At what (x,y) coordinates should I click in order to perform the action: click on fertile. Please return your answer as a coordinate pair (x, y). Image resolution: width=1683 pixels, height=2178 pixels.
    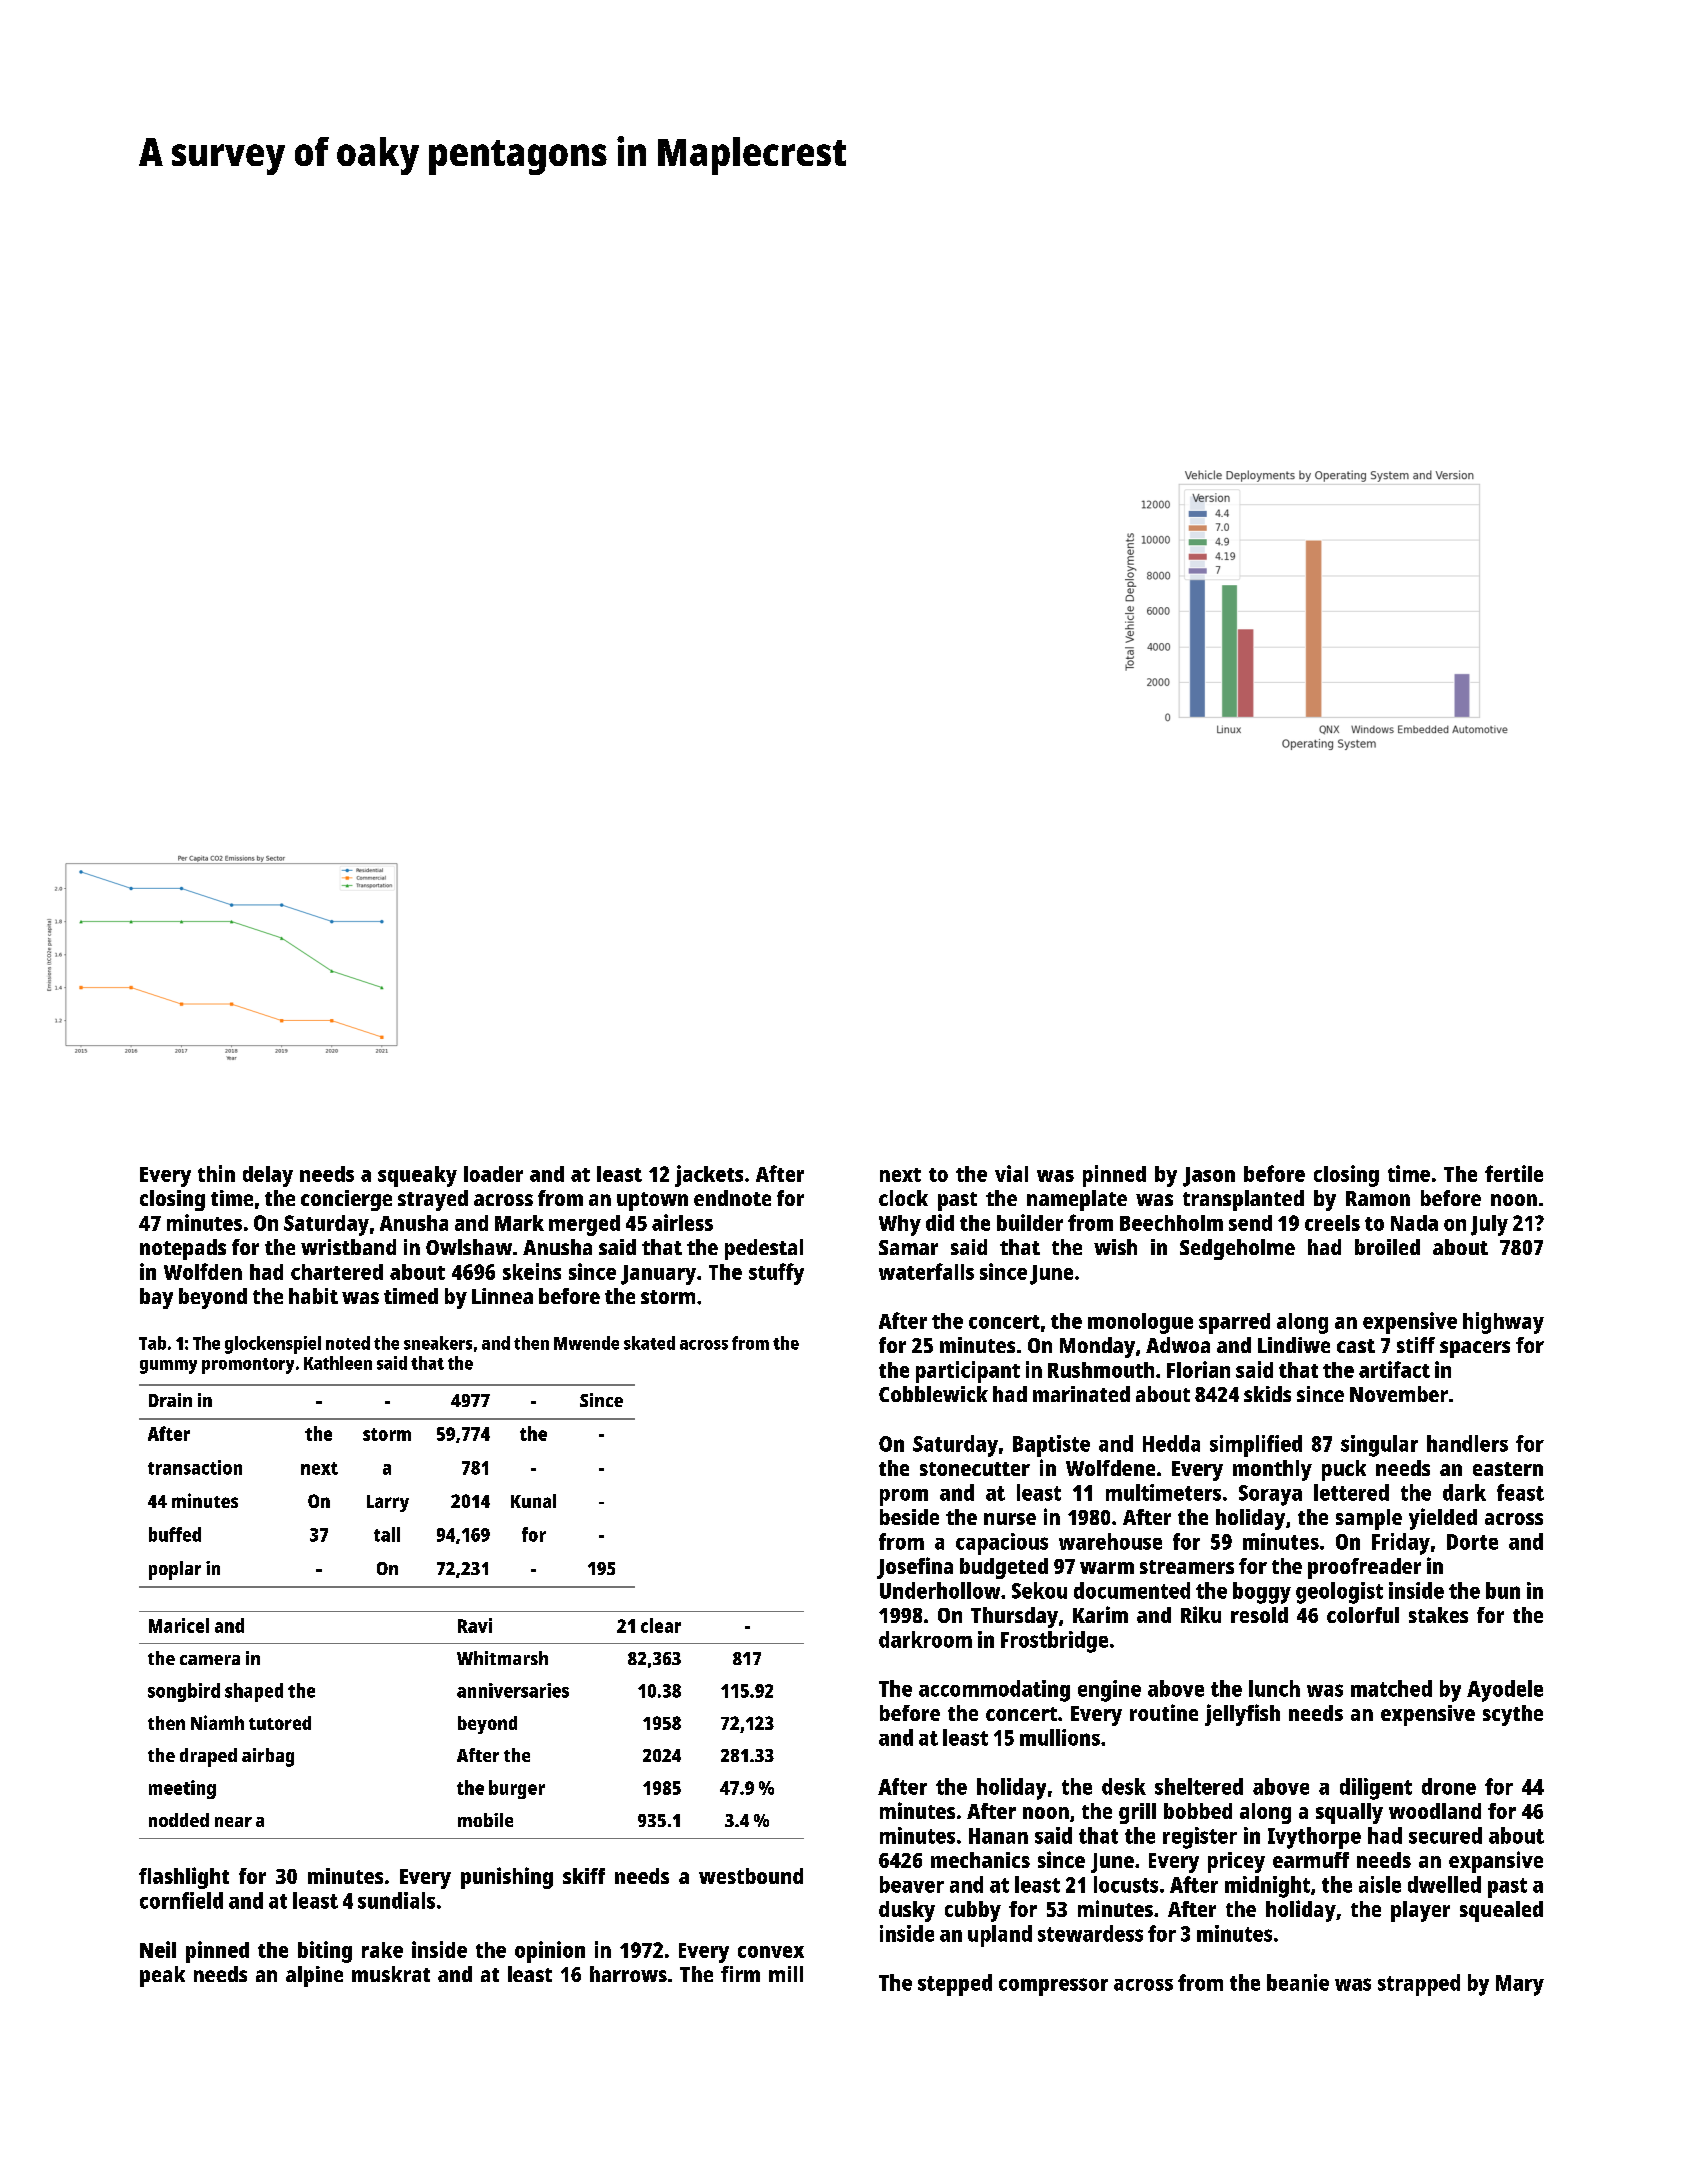
    Looking at the image, I should click on (1514, 1173).
